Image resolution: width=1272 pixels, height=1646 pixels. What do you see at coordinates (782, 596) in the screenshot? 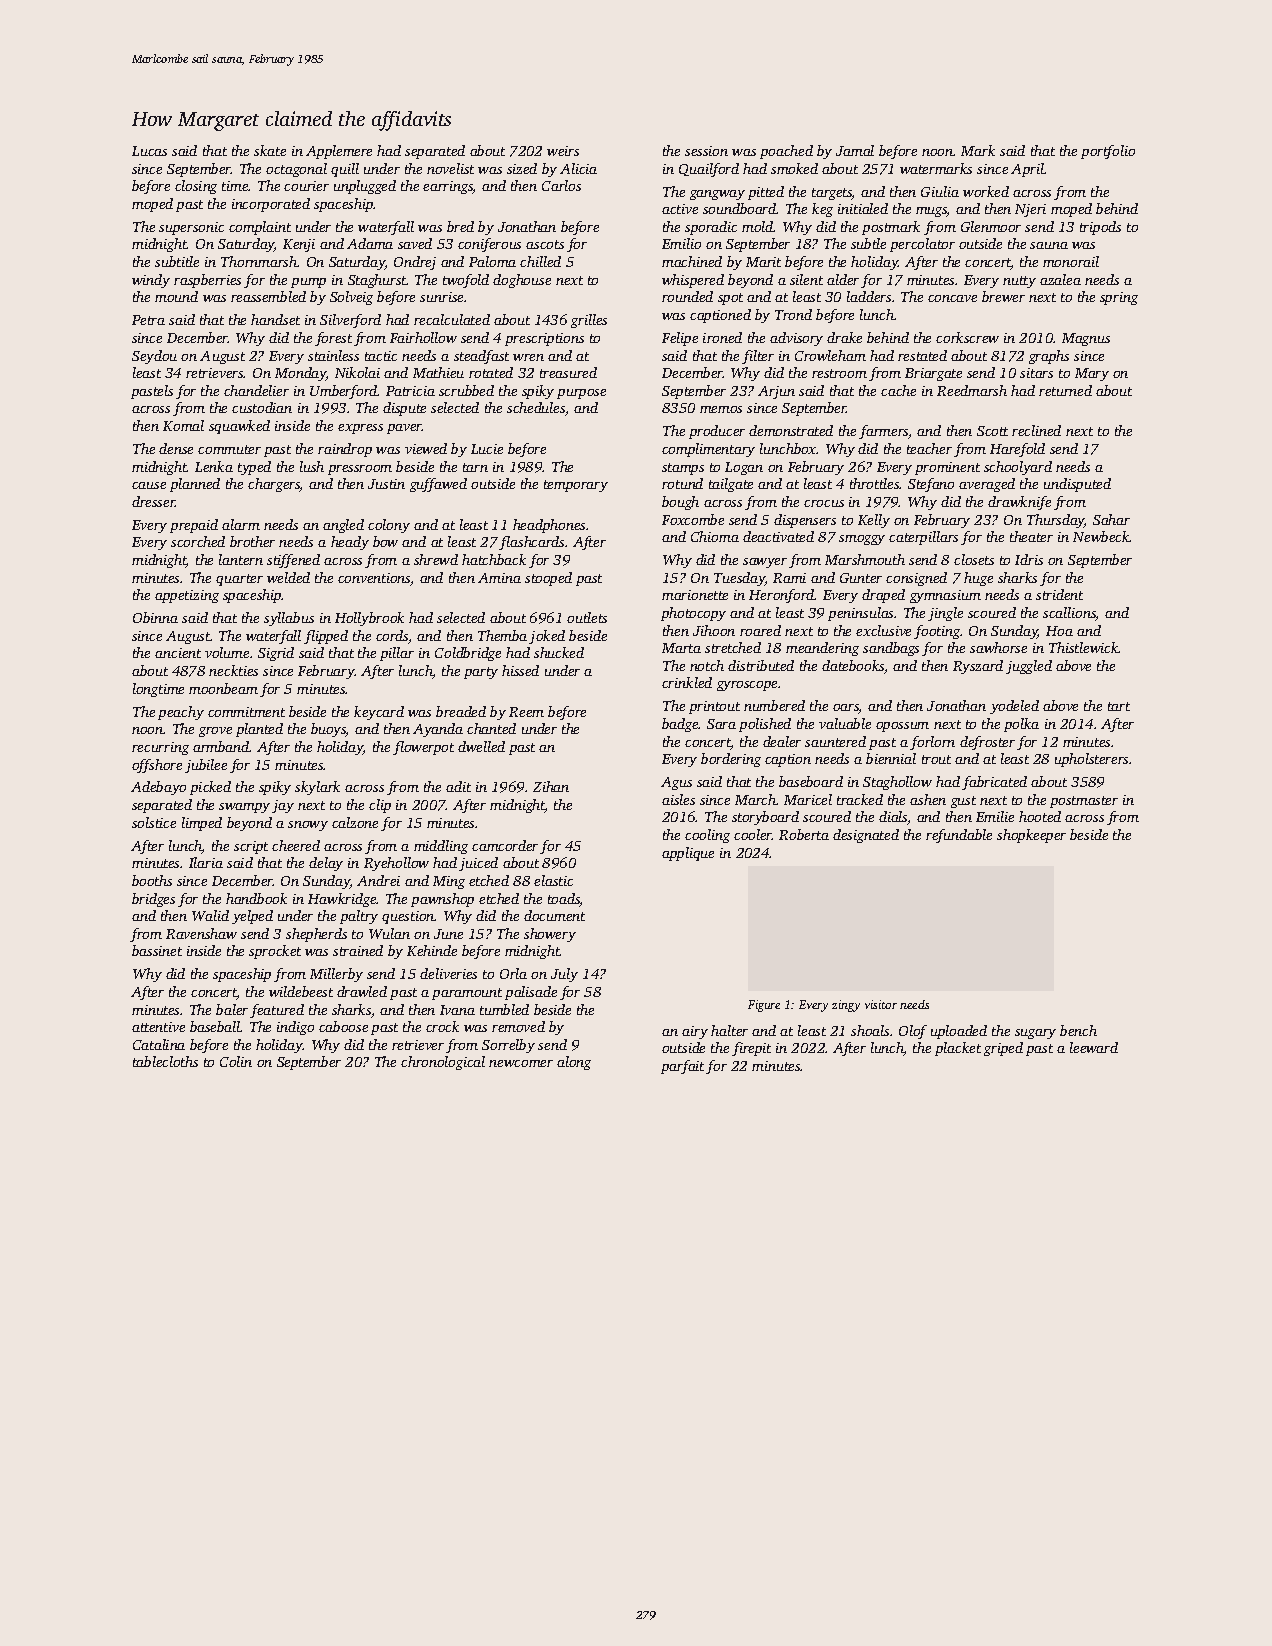
I see `Heronford` at bounding box center [782, 596].
